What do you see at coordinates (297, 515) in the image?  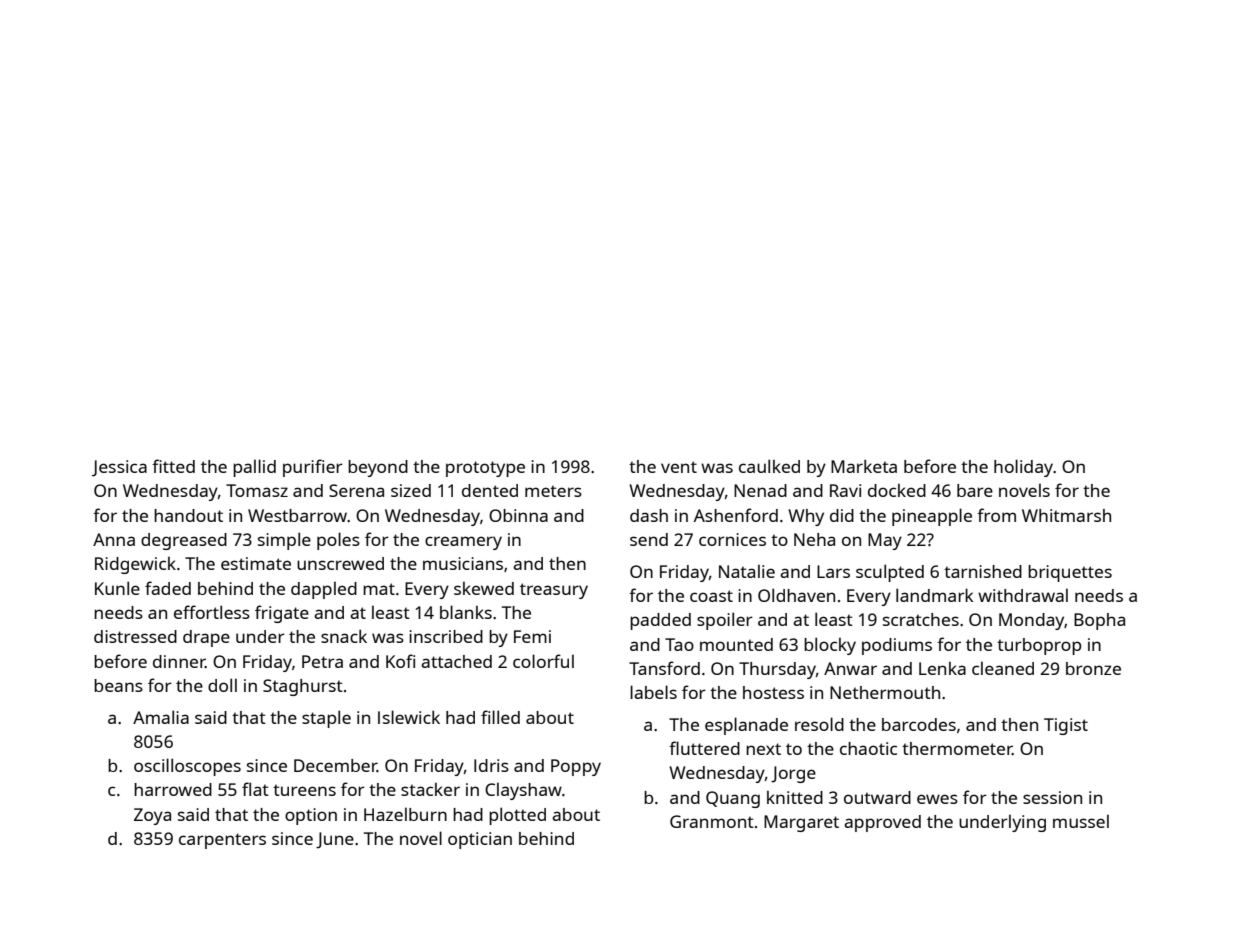 I see `Westbarrow` at bounding box center [297, 515].
